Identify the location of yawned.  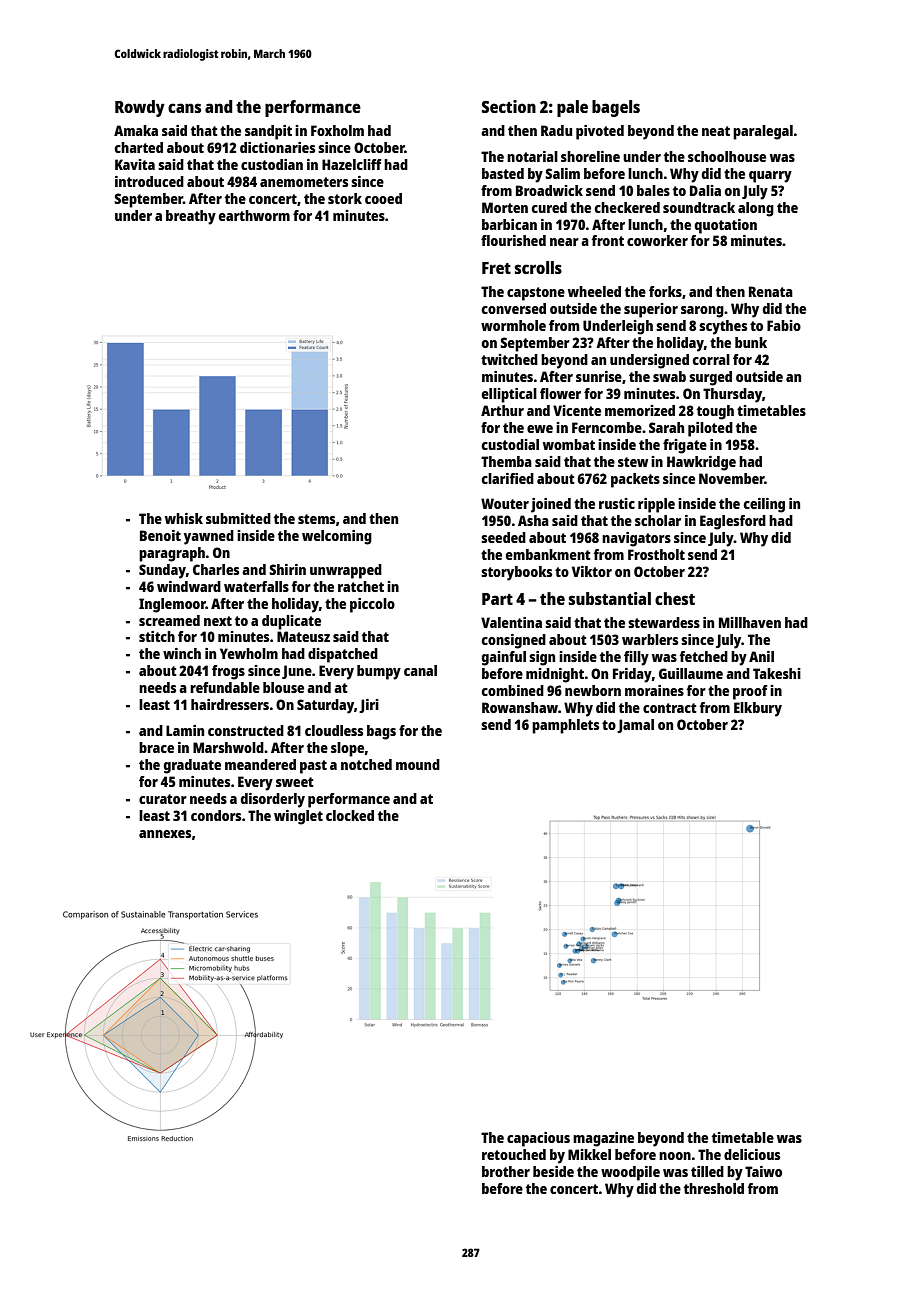
(209, 537).
